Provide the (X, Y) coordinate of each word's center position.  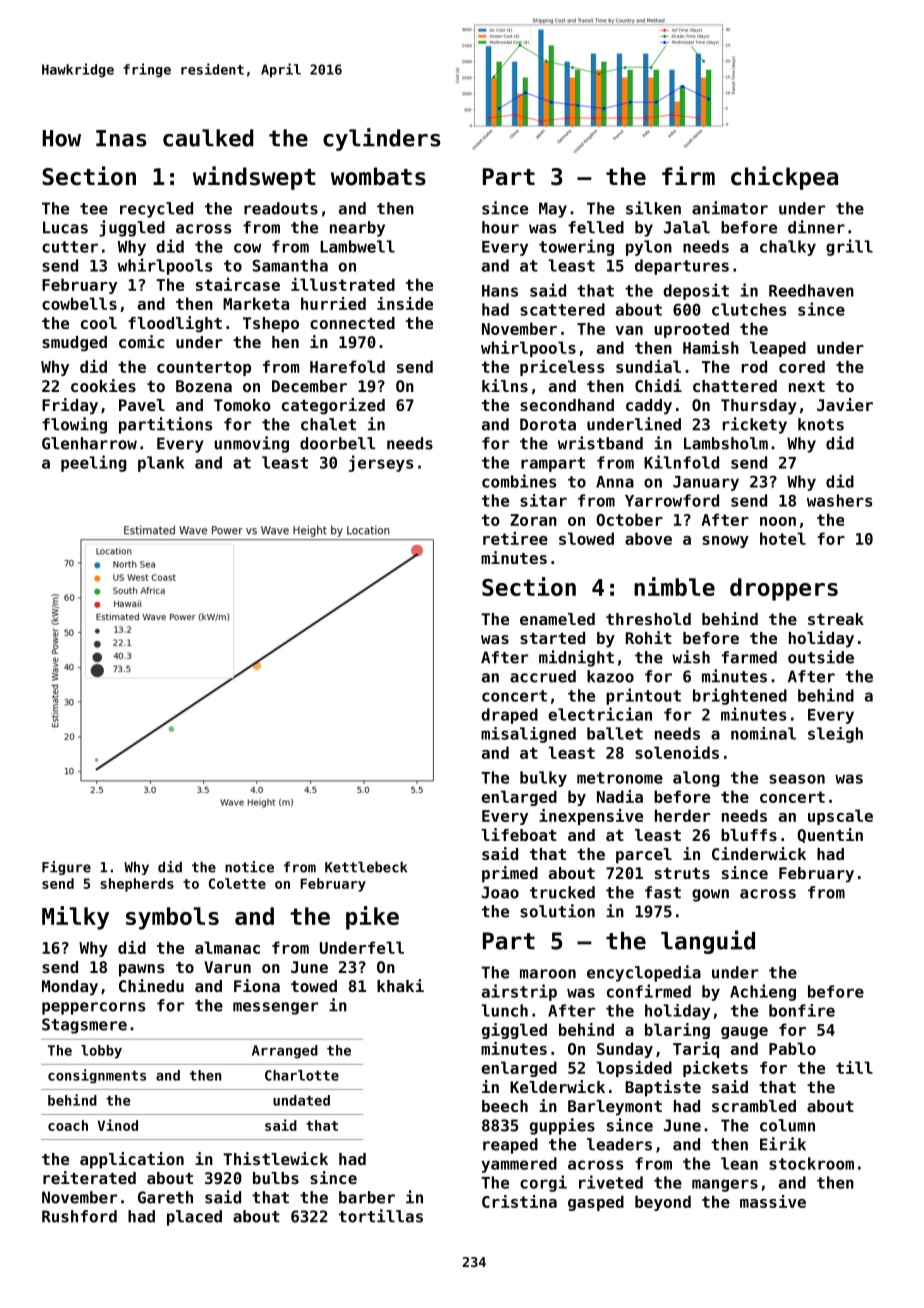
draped (509, 716)
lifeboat (519, 834)
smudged (74, 344)
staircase (238, 284)
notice (249, 867)
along (696, 779)
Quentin (830, 835)
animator (730, 208)
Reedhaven (811, 290)
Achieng (763, 992)
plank (161, 464)
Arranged (285, 1052)
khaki (400, 985)
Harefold (347, 366)
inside (405, 303)
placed (194, 1218)
